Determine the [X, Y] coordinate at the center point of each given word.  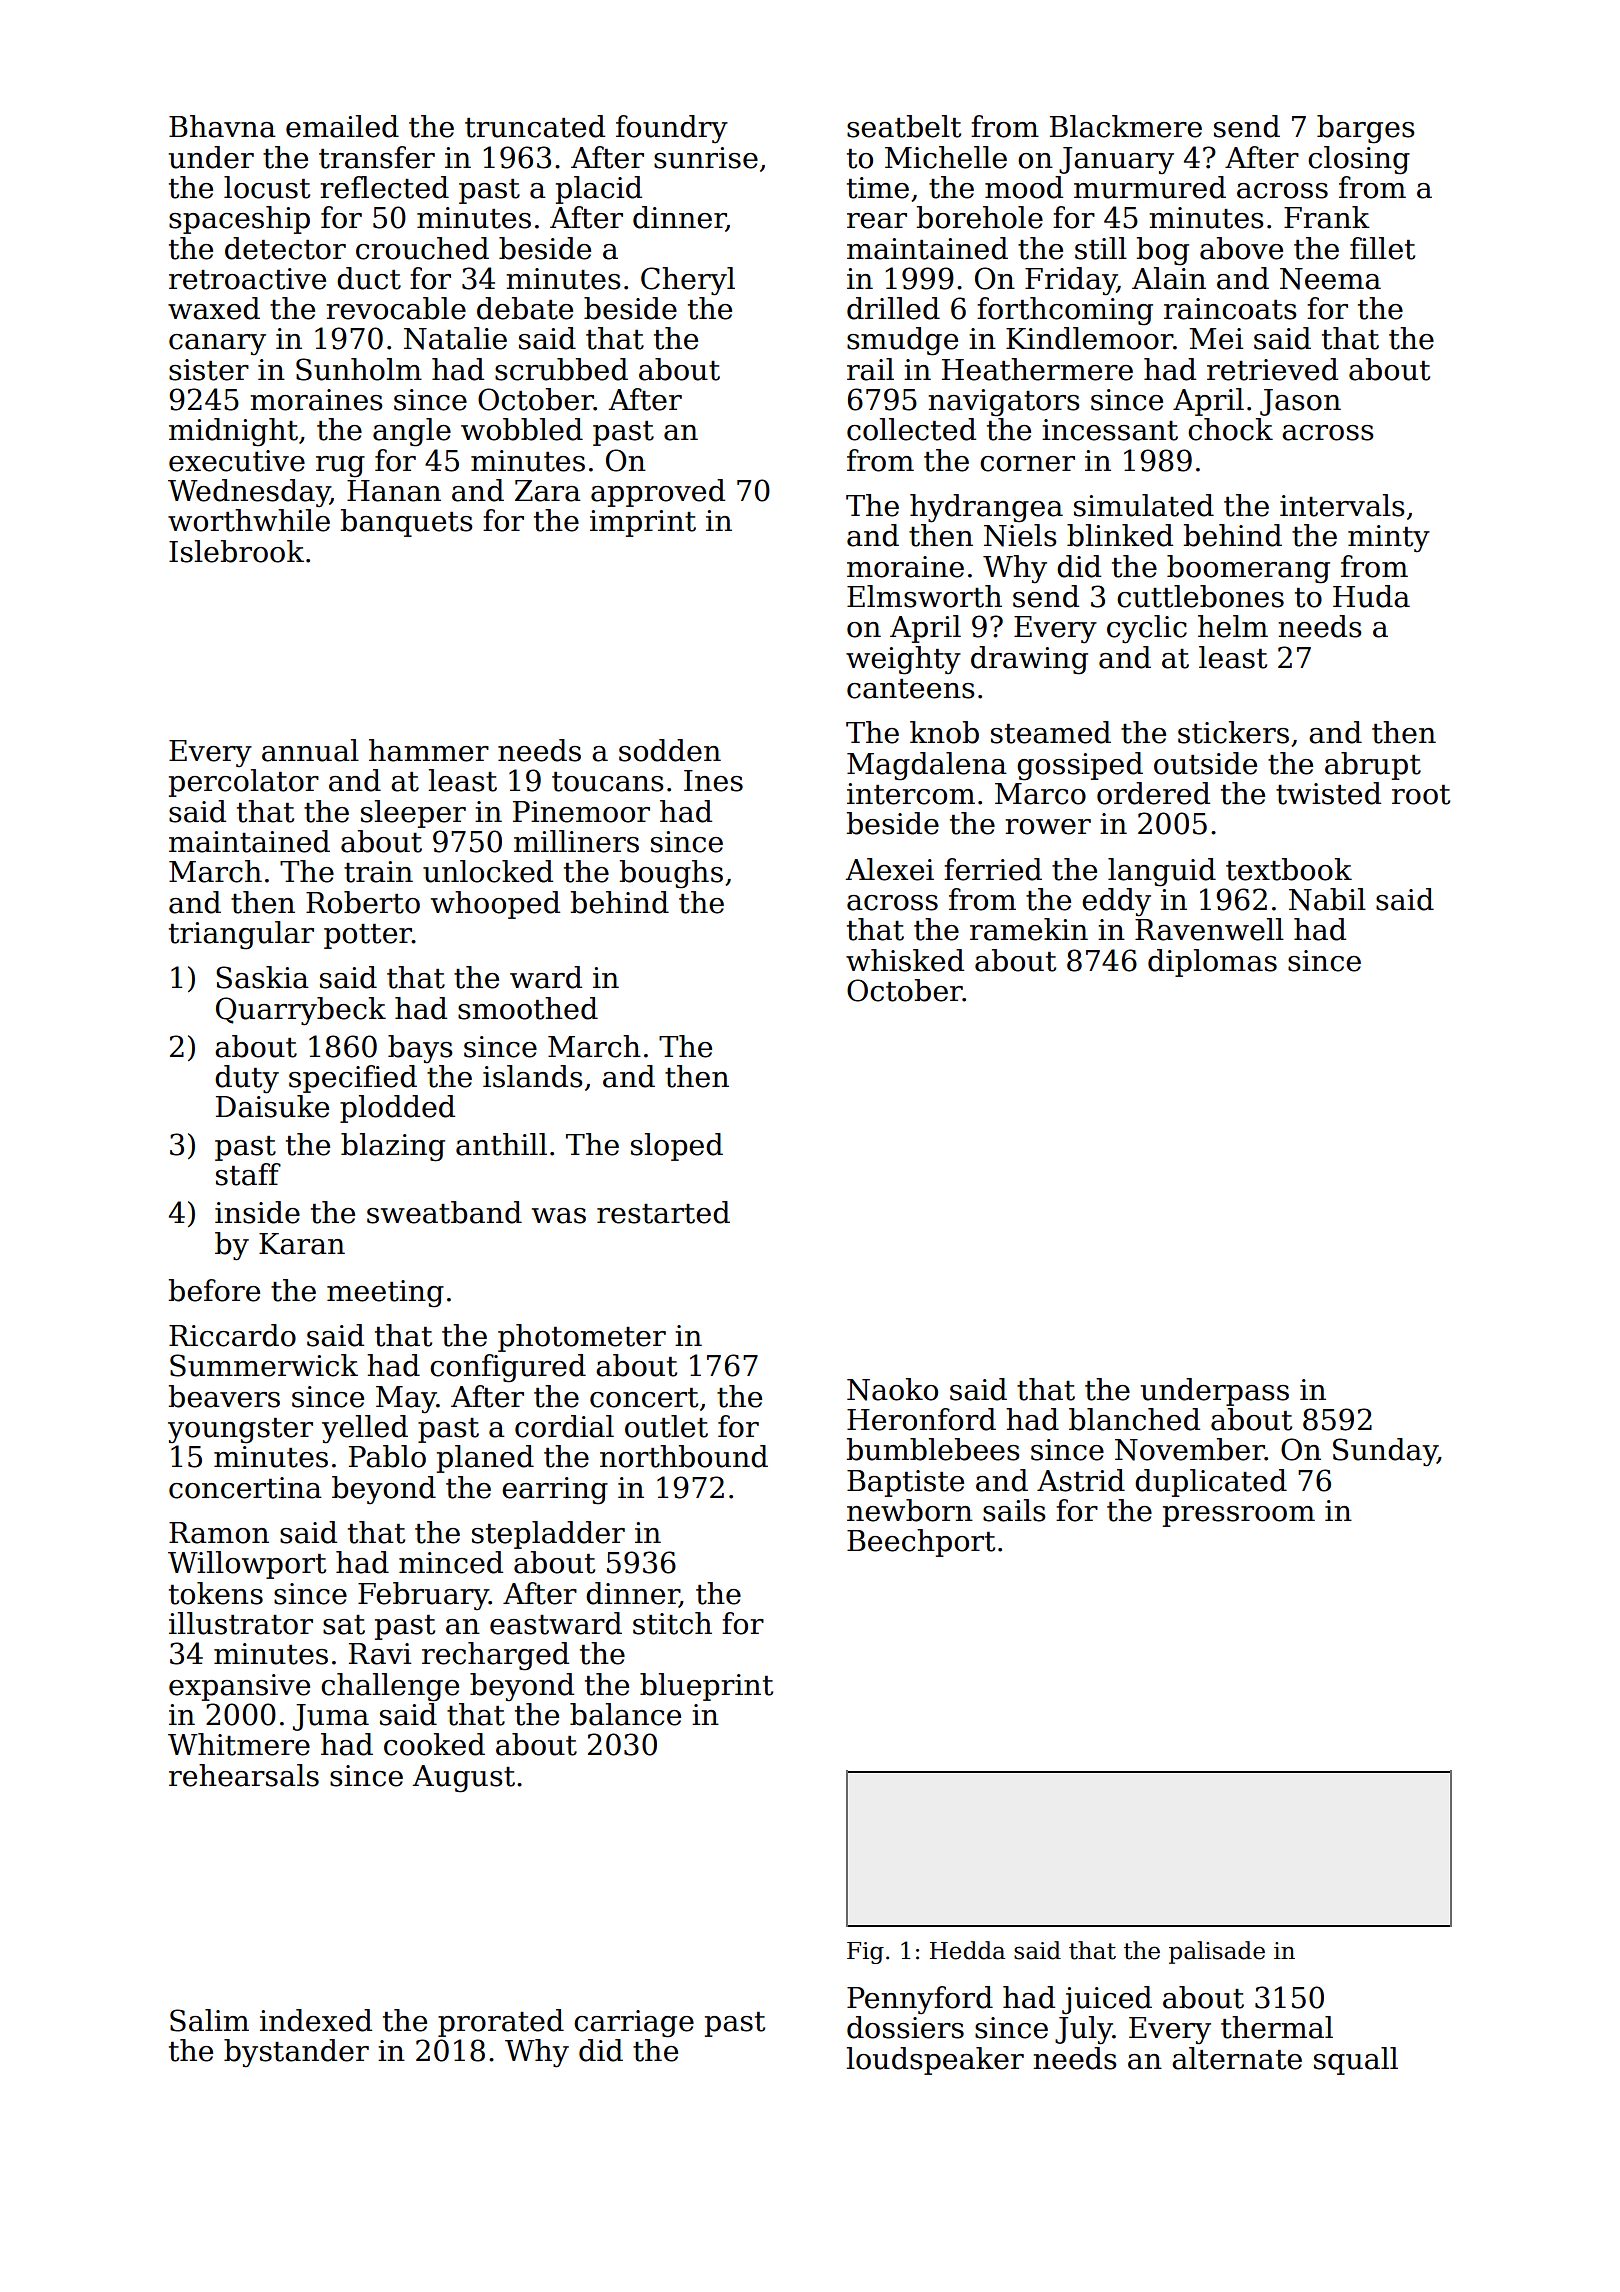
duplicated [1211, 1483]
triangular [241, 935]
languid [1162, 872]
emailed [342, 126]
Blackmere [1126, 126]
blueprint [706, 1687]
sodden [670, 750]
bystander [296, 2053]
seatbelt [904, 126]
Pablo [387, 1456]
